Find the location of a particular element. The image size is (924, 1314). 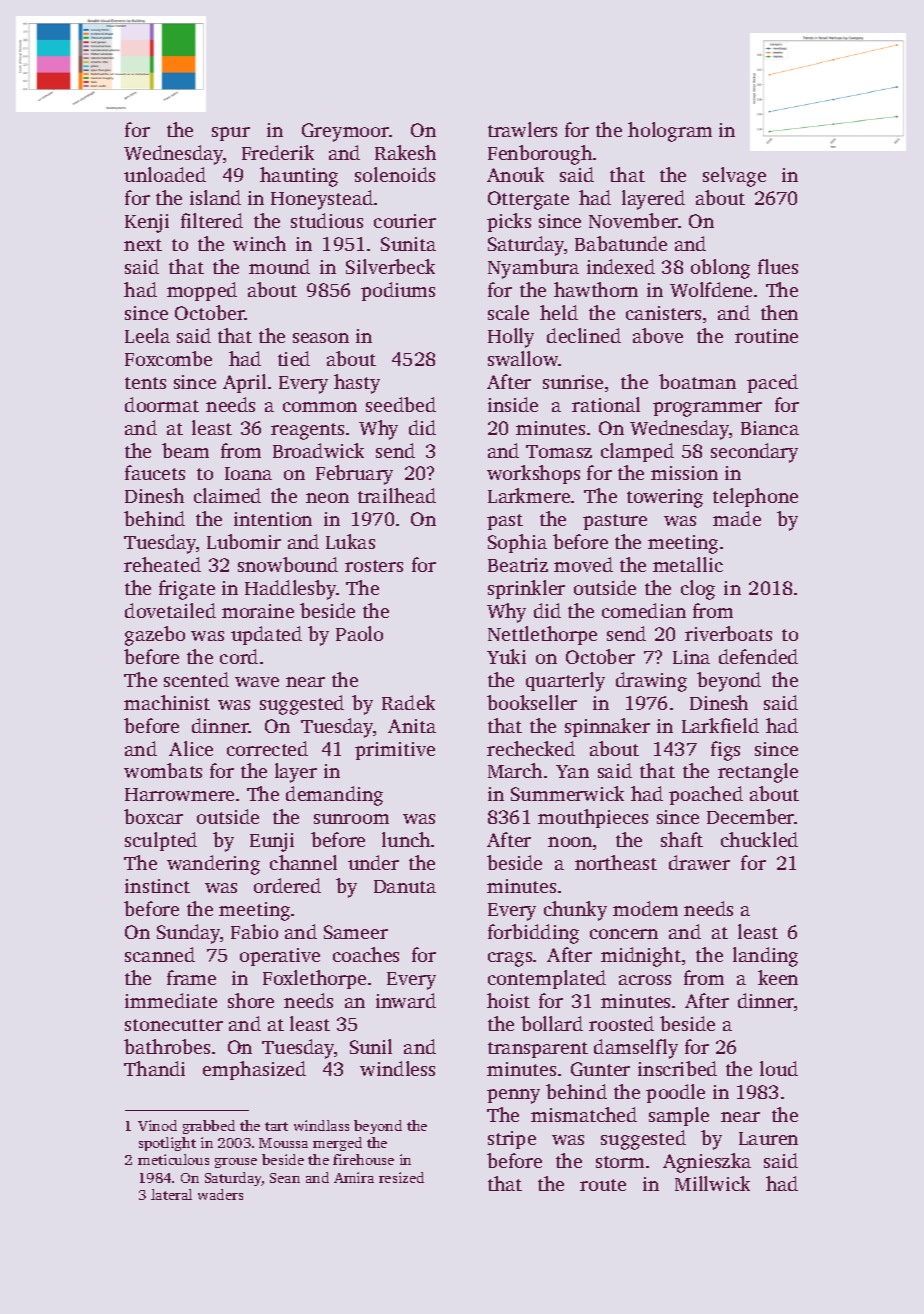

doormat is located at coordinates (162, 404).
